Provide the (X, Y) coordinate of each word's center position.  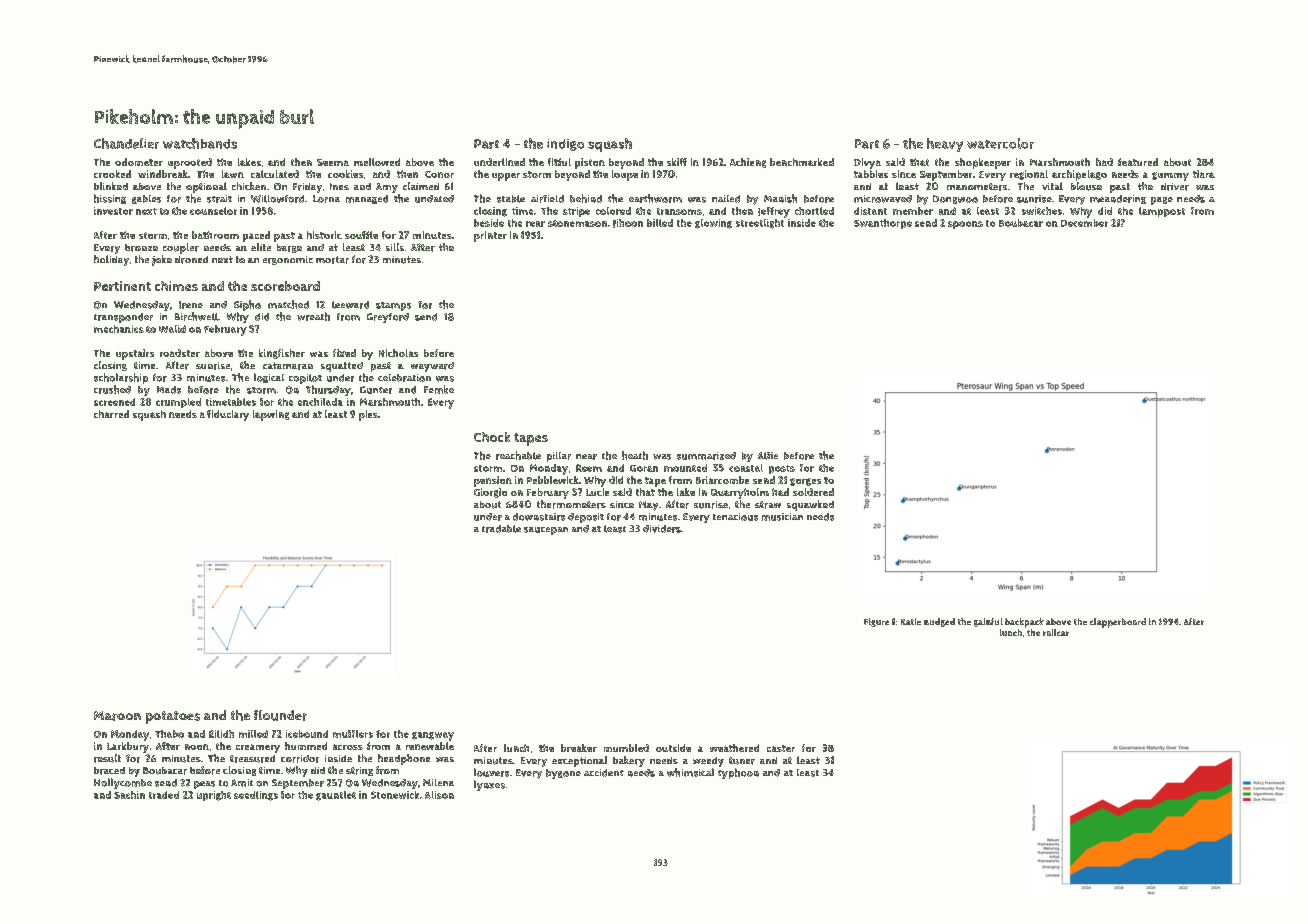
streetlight (760, 224)
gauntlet (336, 796)
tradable (501, 529)
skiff (677, 162)
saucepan (546, 531)
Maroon (117, 716)
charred (111, 414)
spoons (965, 225)
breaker (579, 748)
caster (781, 748)
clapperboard (1118, 623)
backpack (1024, 623)
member (913, 211)
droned (191, 260)
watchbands (200, 143)
